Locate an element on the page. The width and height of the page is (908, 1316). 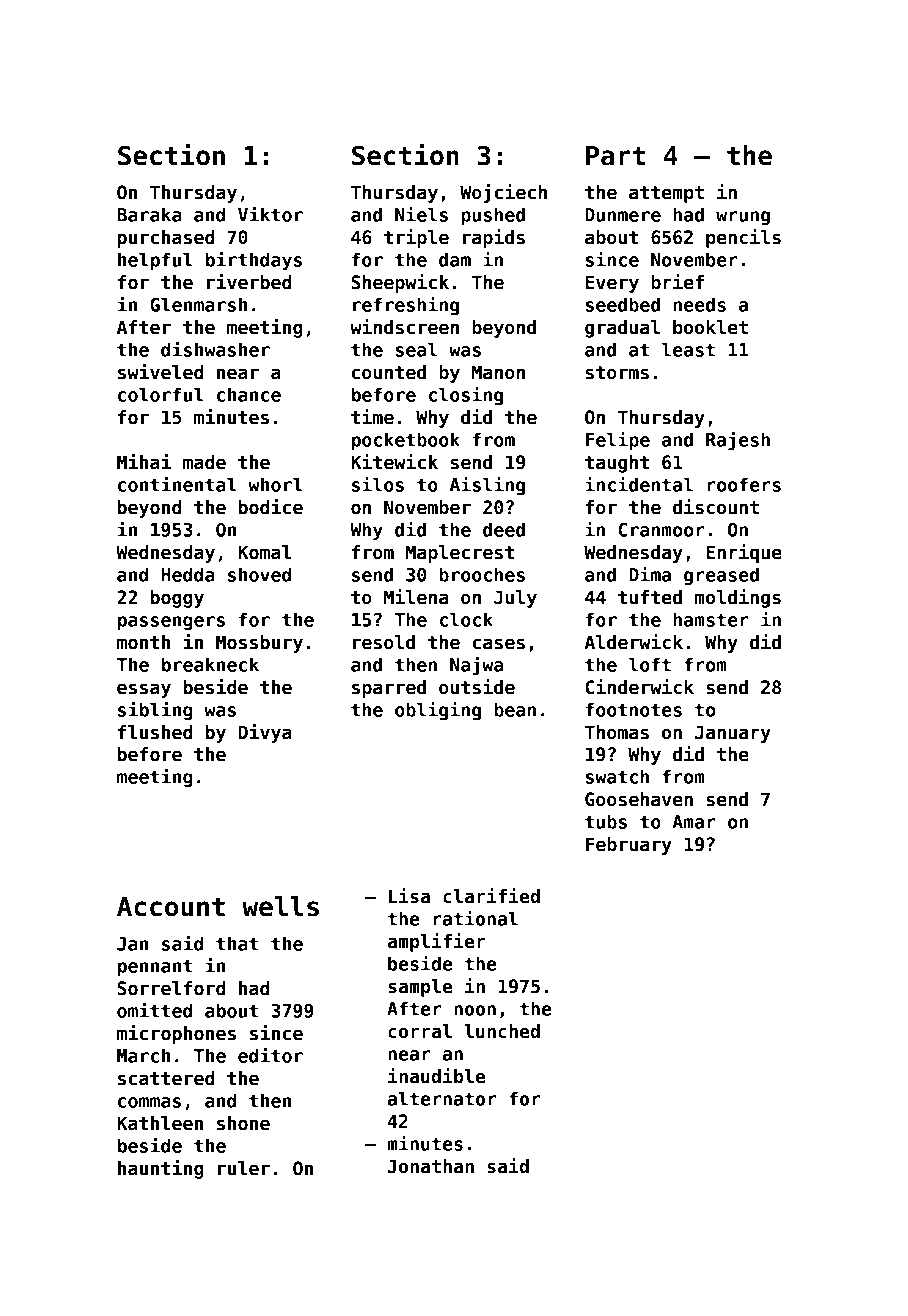
Part is located at coordinates (615, 156).
